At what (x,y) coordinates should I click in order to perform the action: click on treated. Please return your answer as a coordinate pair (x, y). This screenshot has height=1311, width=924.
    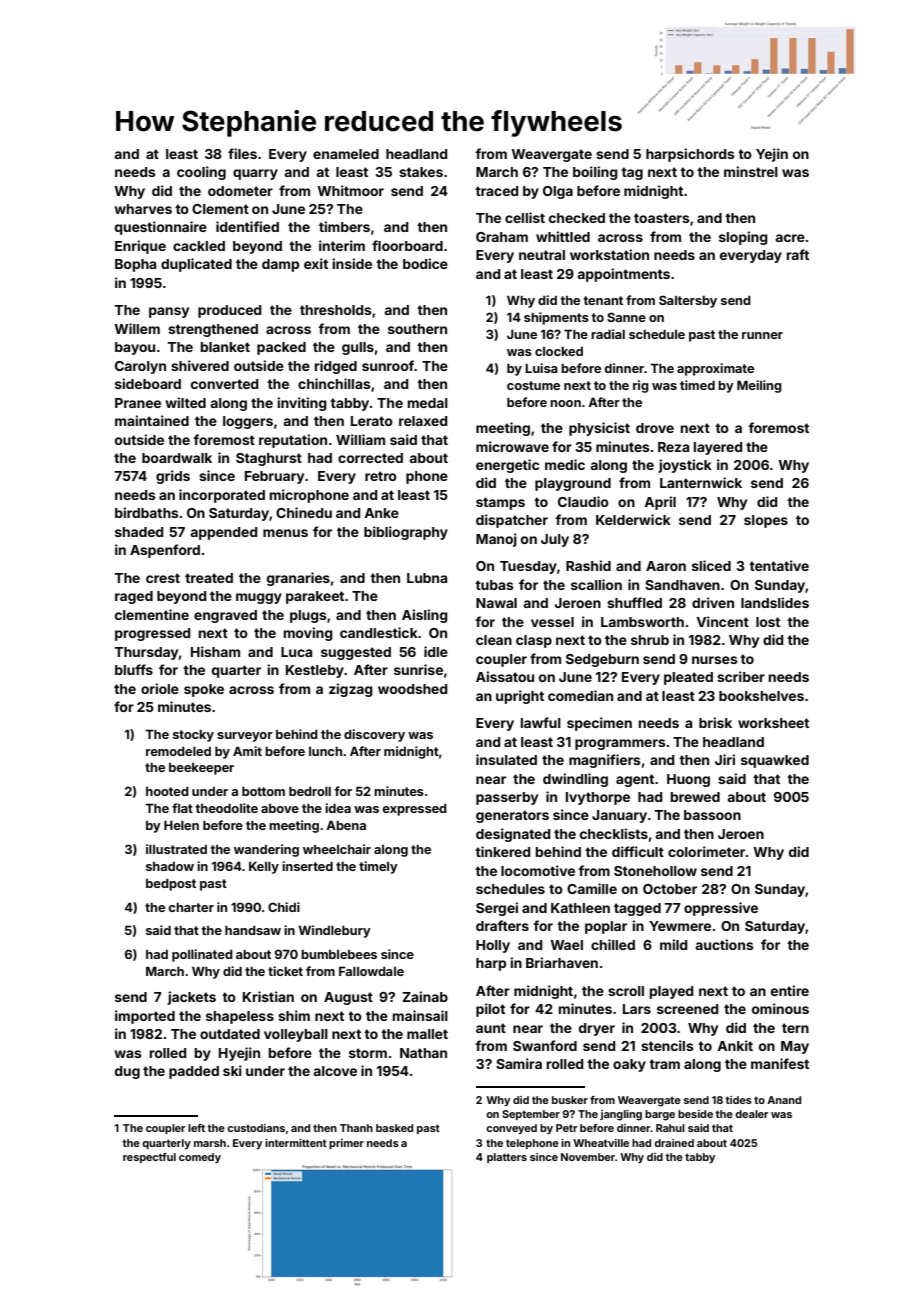
    Looking at the image, I should click on (209, 578).
